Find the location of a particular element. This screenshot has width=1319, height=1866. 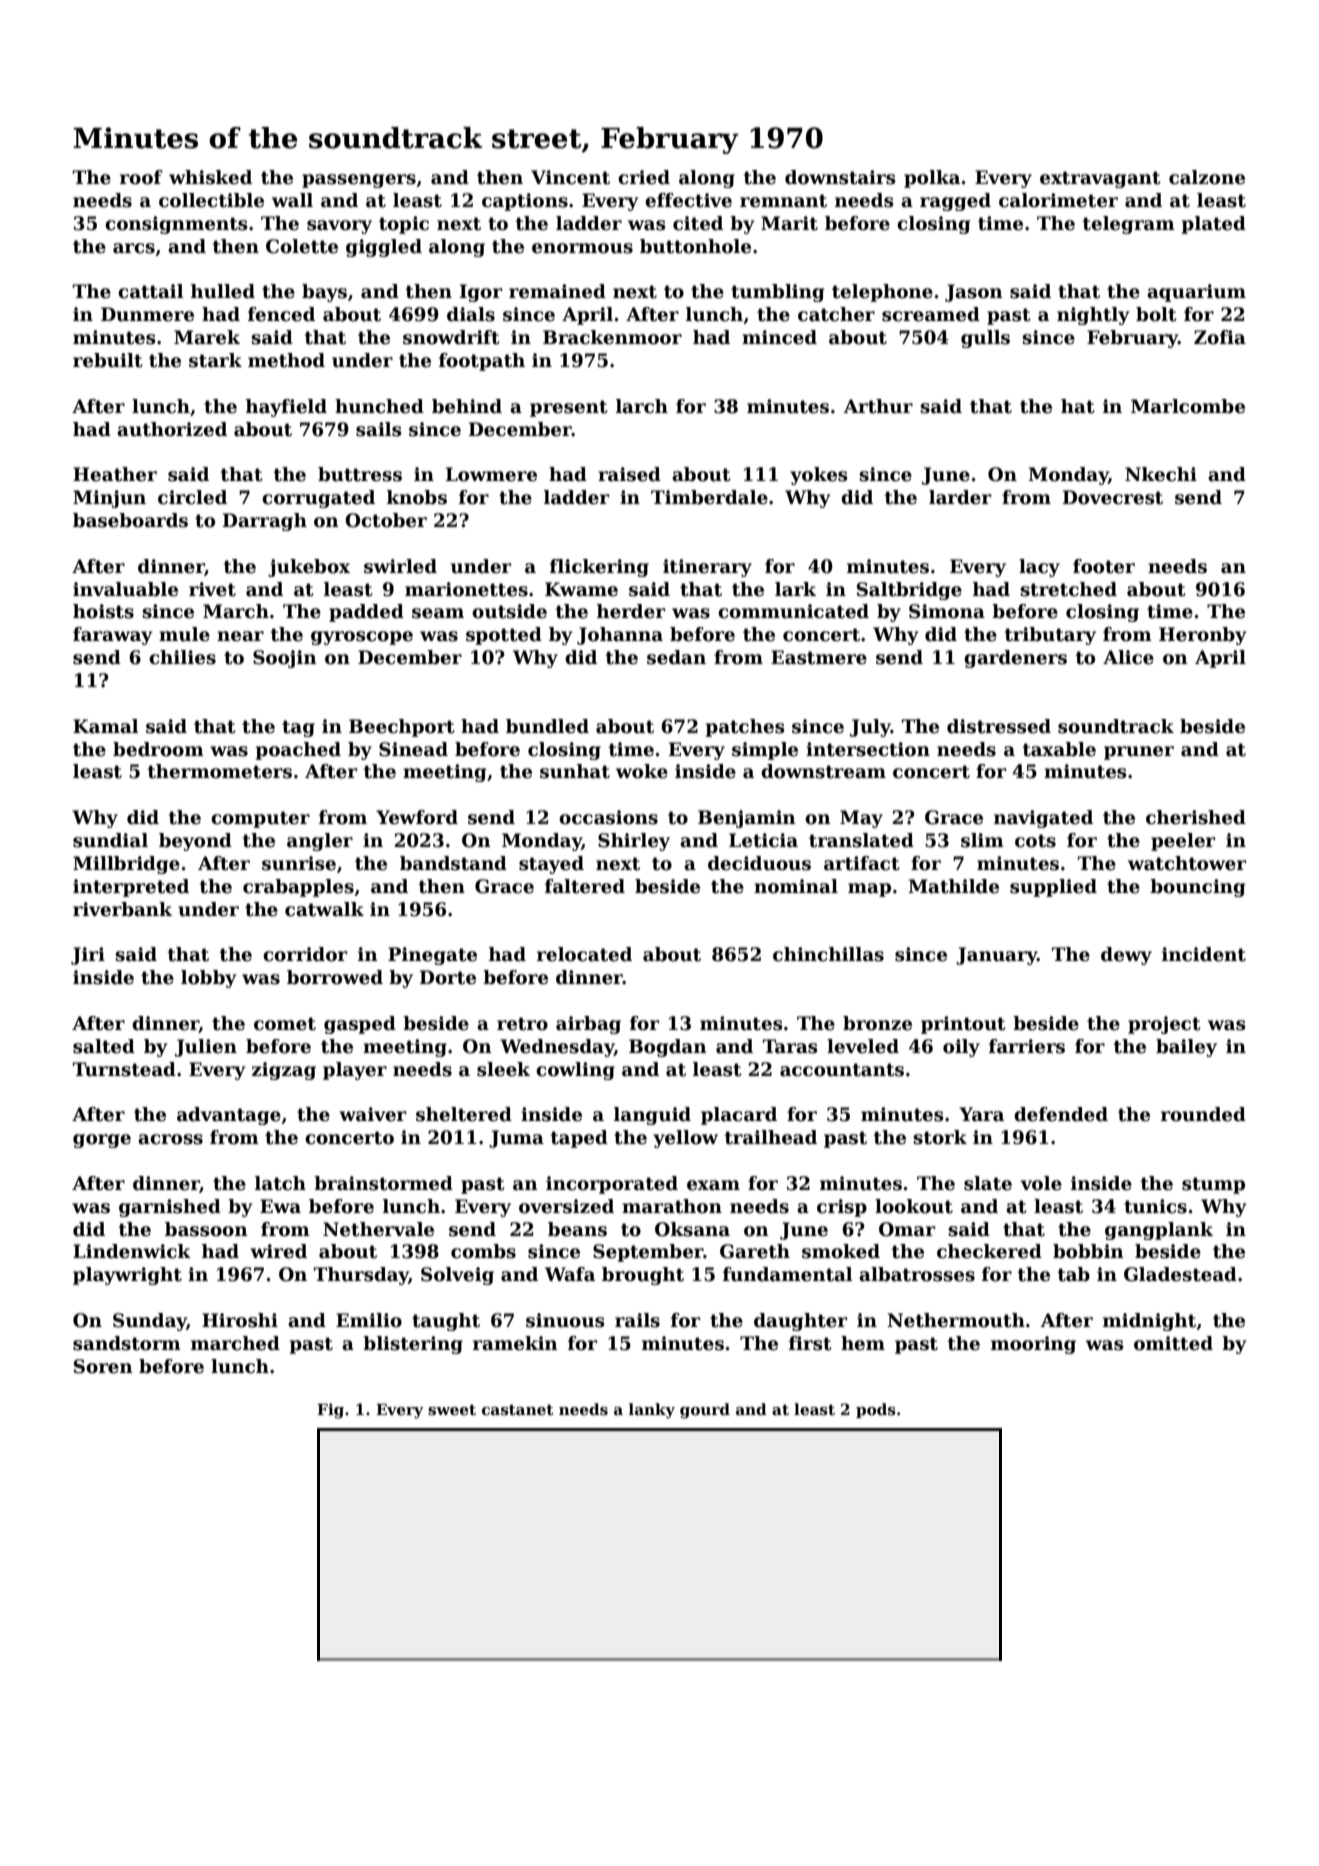

calorimeter is located at coordinates (1058, 200).
